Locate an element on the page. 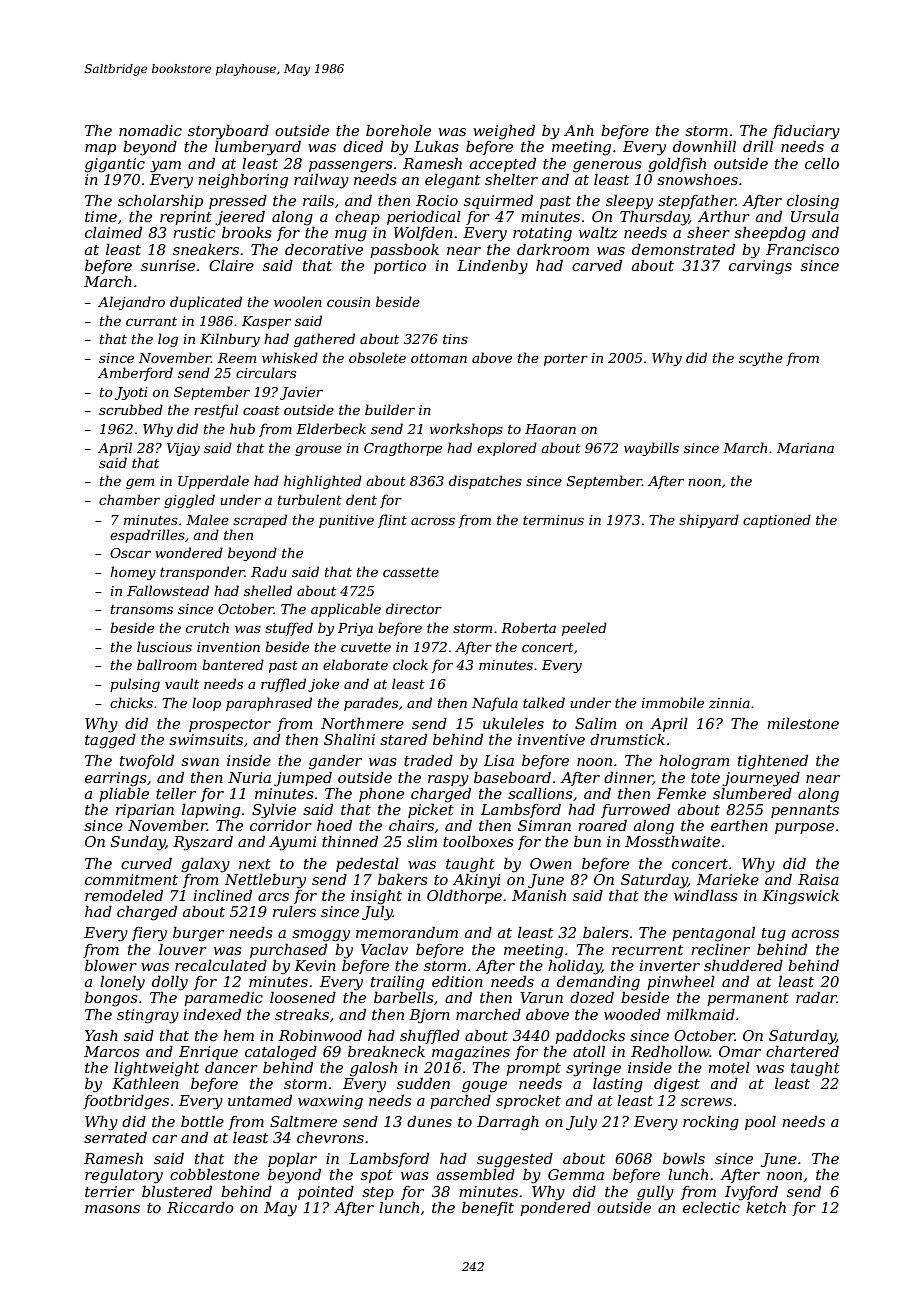 The height and width of the document is (1308, 924). Riccardo is located at coordinates (200, 1207).
